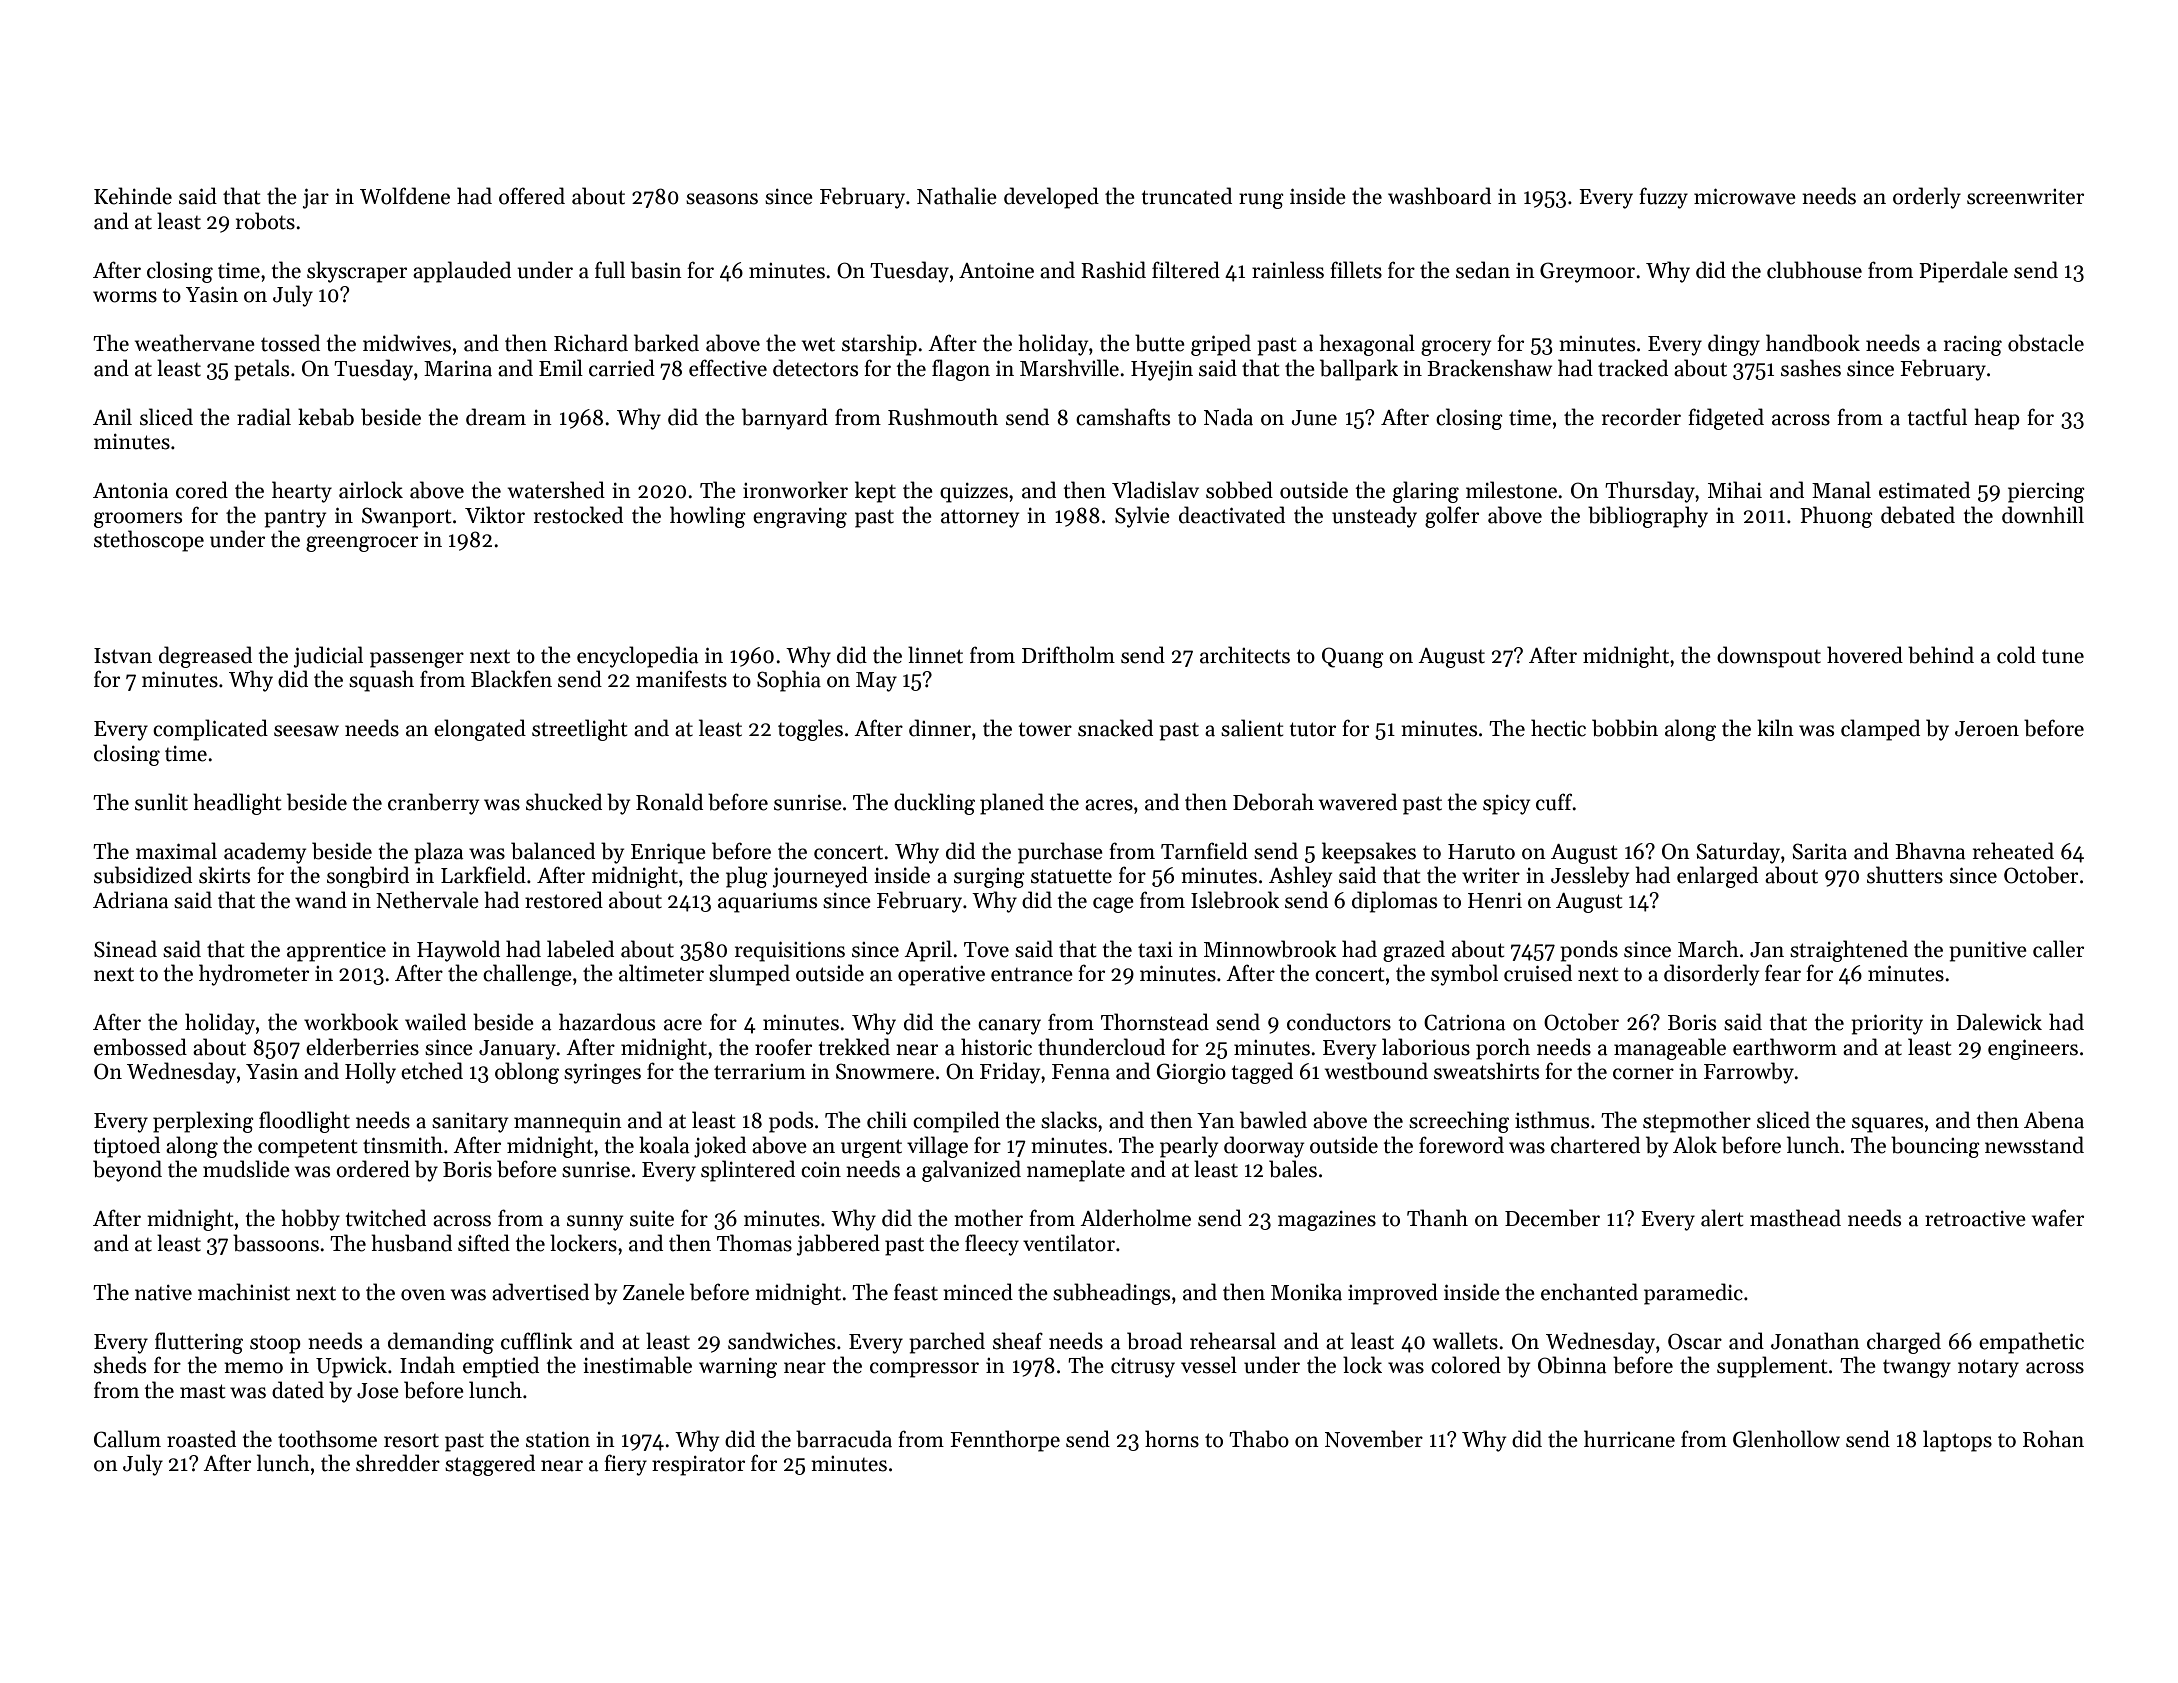 The image size is (2178, 1683). Describe the element at coordinates (1143, 1368) in the page. I see `citrusy` at that location.
